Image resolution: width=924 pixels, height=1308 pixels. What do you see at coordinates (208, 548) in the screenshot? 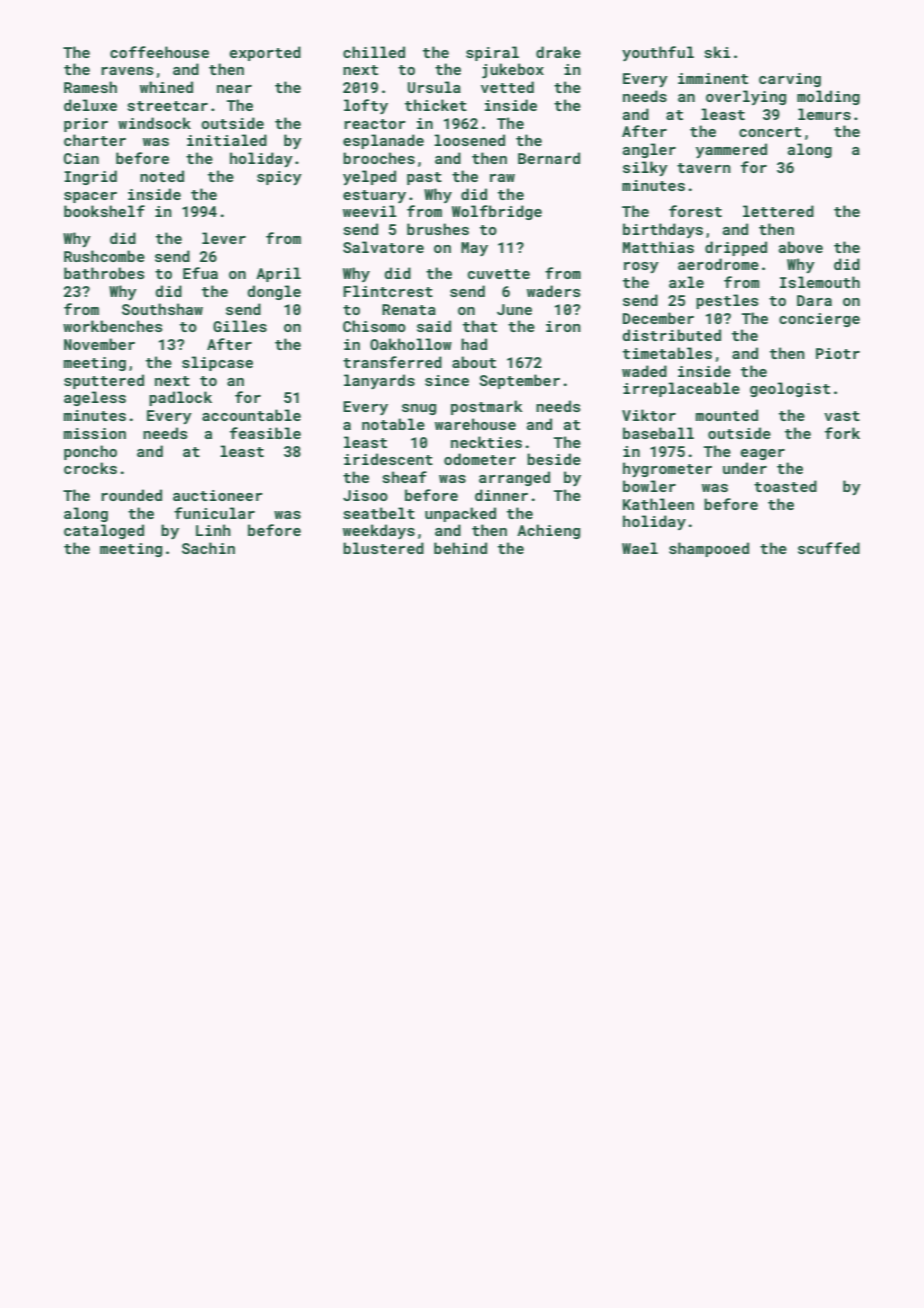
I see `Sachin` at bounding box center [208, 548].
